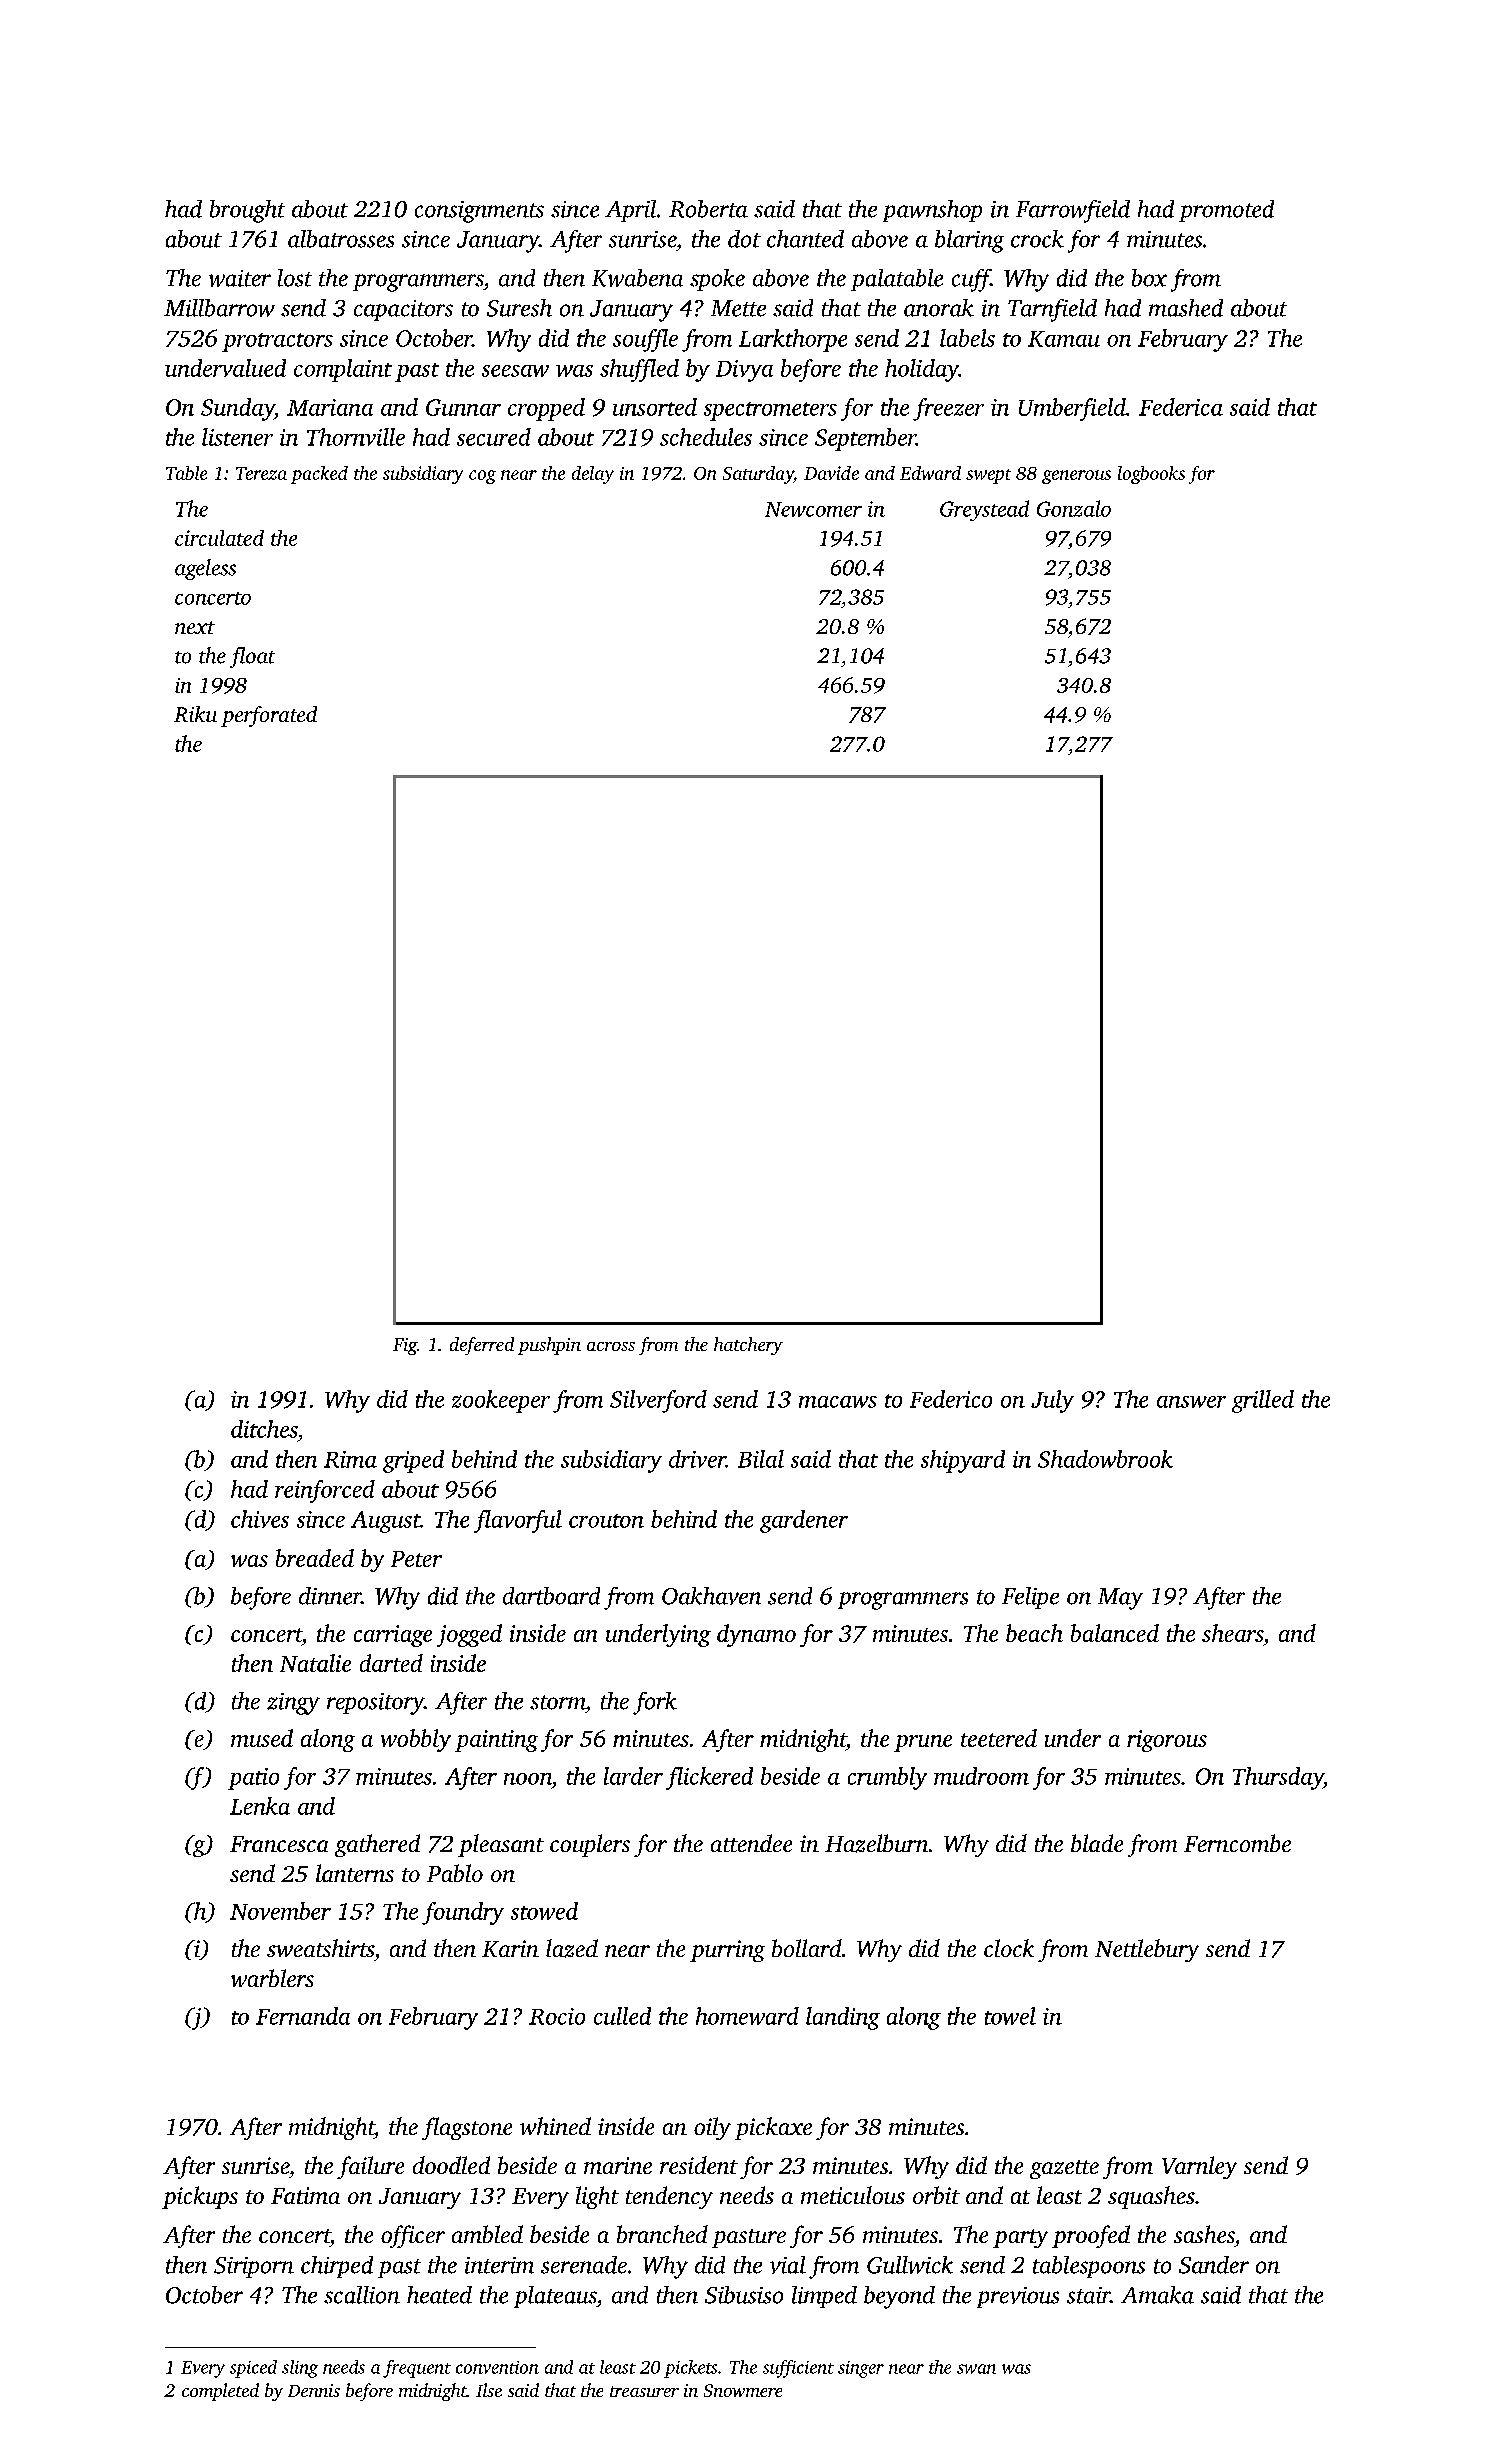 The image size is (1496, 2464). Describe the element at coordinates (932, 211) in the document. I see `pawnshop` at that location.
